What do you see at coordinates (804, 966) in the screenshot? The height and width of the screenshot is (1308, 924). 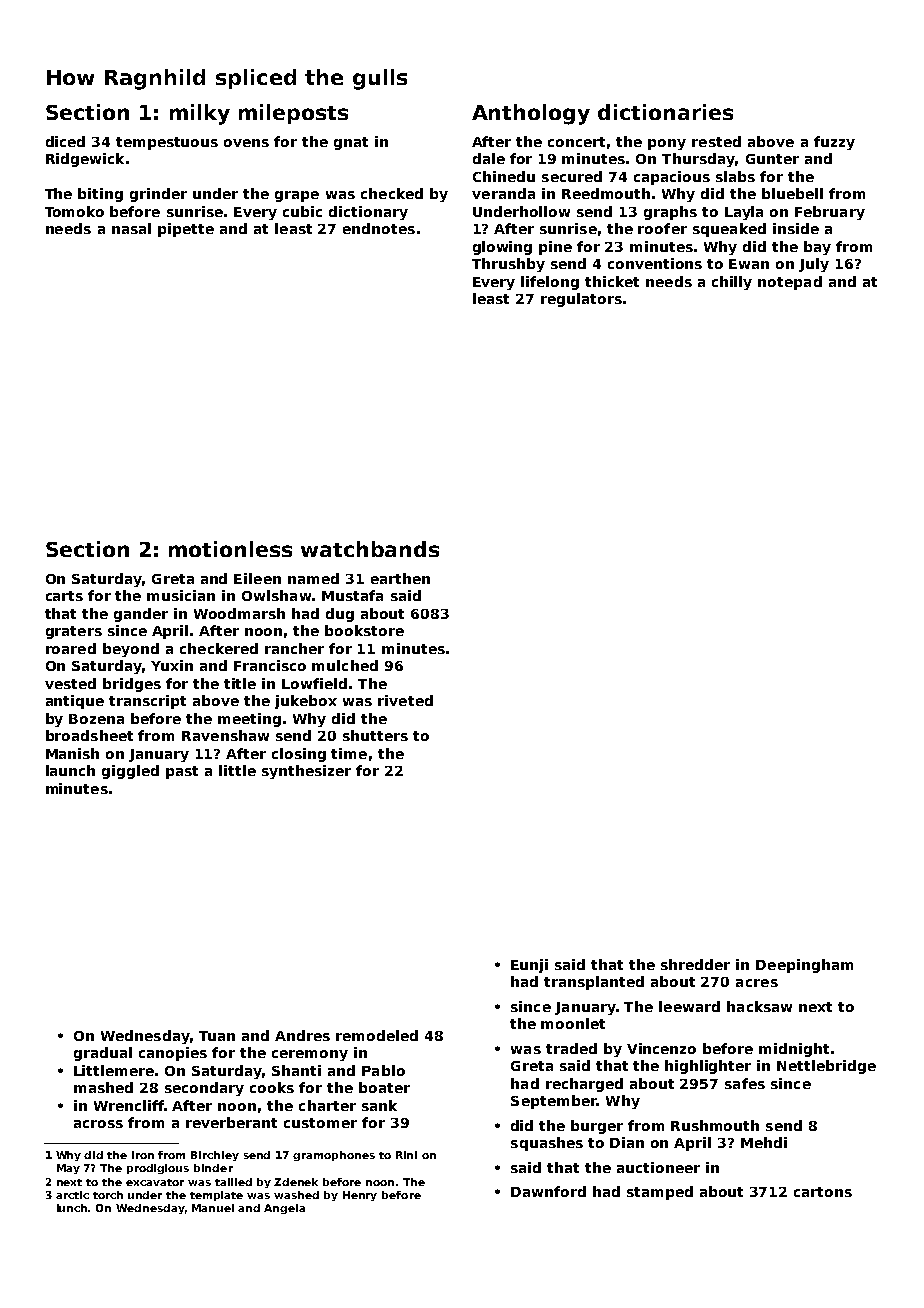 I see `Deepingham` at bounding box center [804, 966].
